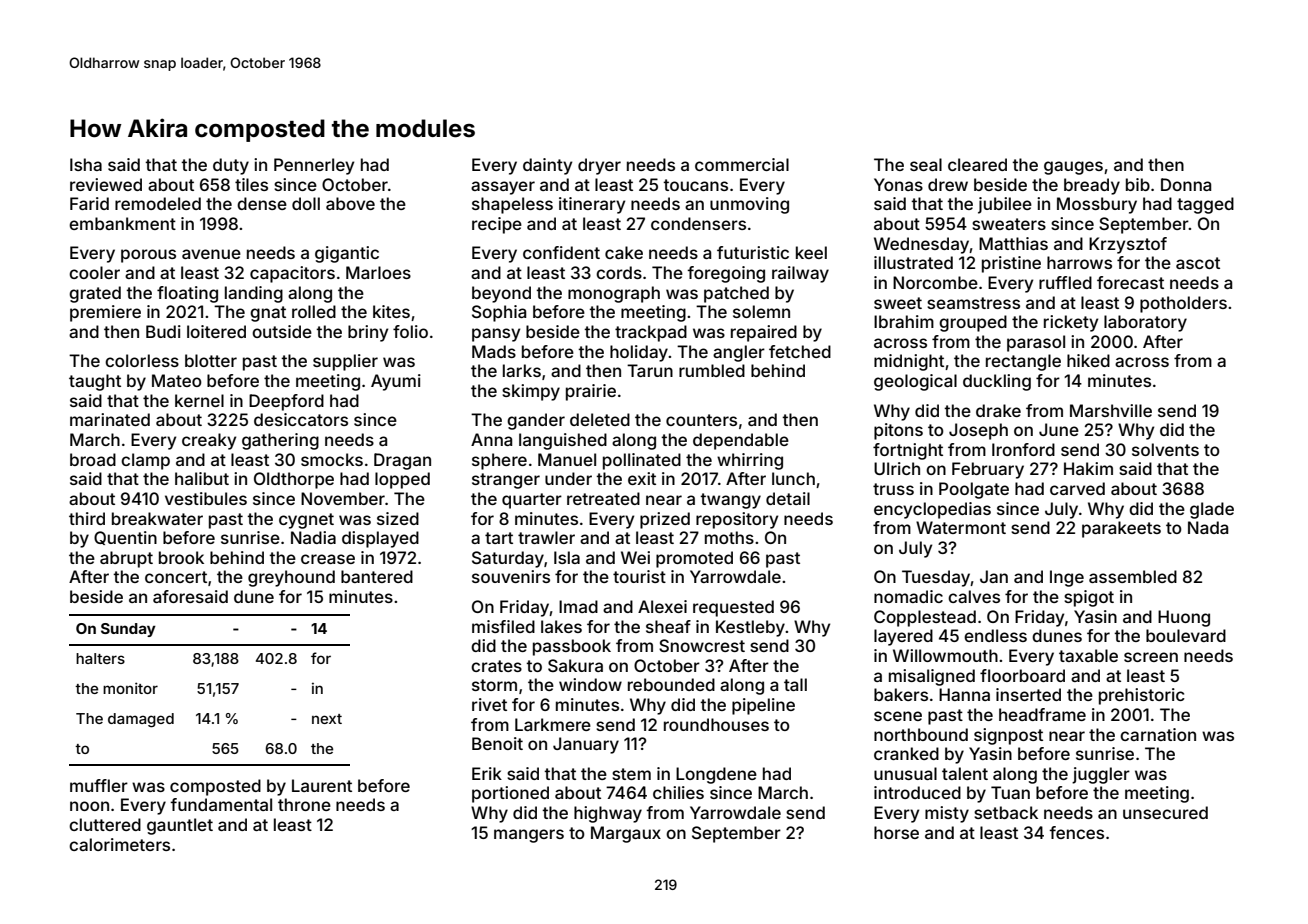  Describe the element at coordinates (529, 836) in the screenshot. I see `mangers` at that location.
